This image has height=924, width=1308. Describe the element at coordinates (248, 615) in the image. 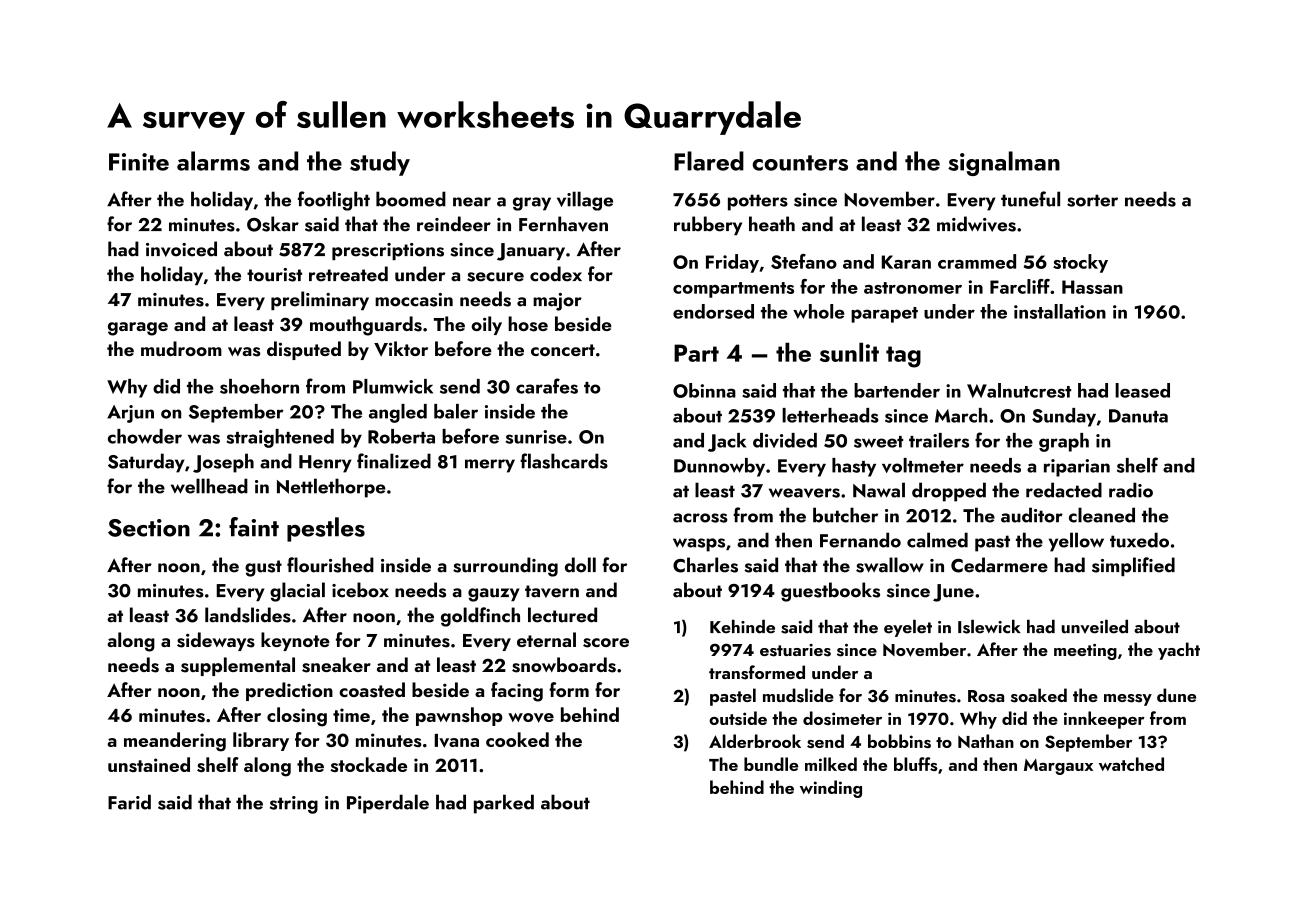

I see `landslides` at that location.
